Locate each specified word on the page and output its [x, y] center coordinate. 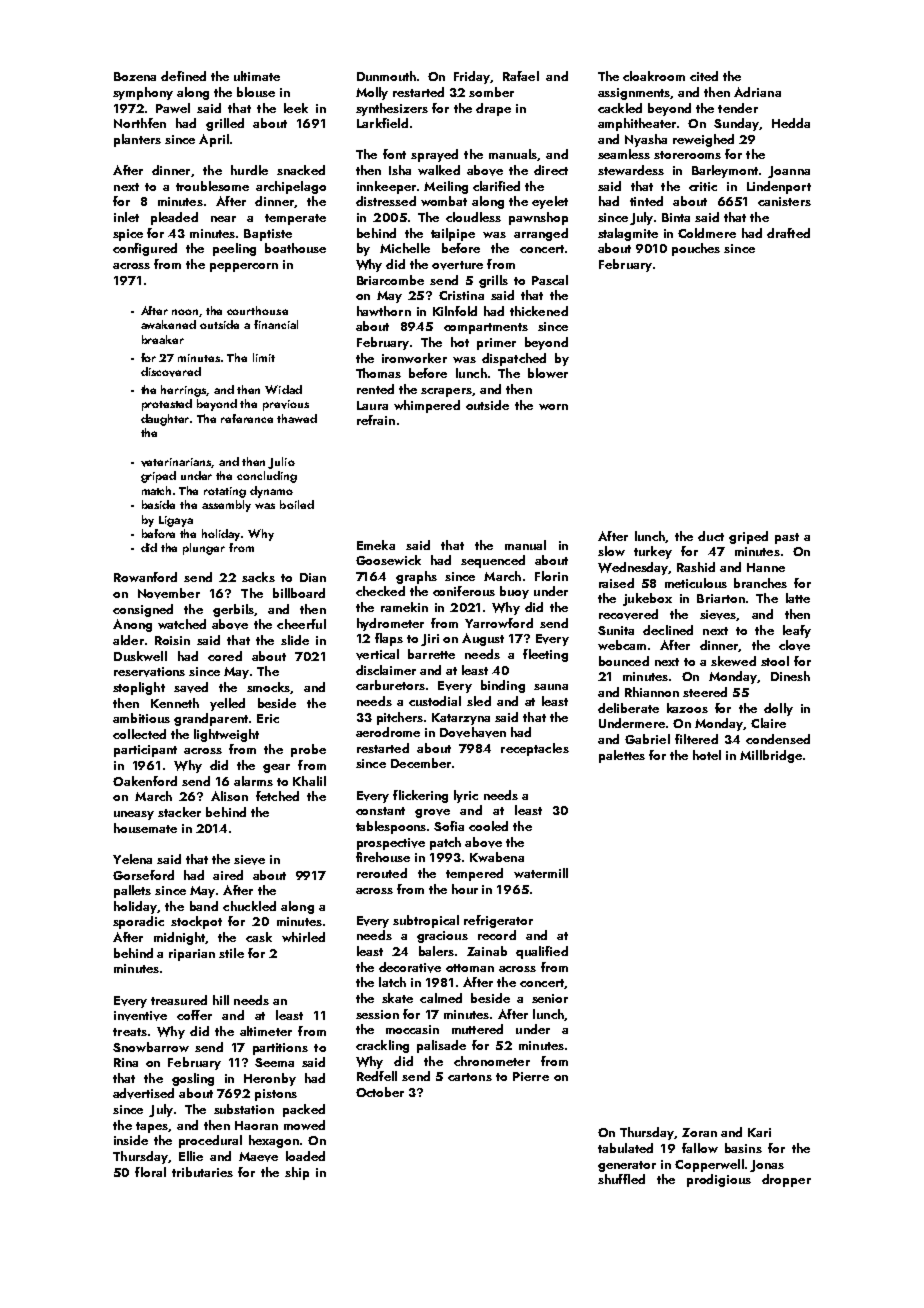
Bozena [135, 76]
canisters [784, 201]
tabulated [625, 1148]
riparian [192, 955]
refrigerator [498, 921]
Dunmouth [386, 76]
